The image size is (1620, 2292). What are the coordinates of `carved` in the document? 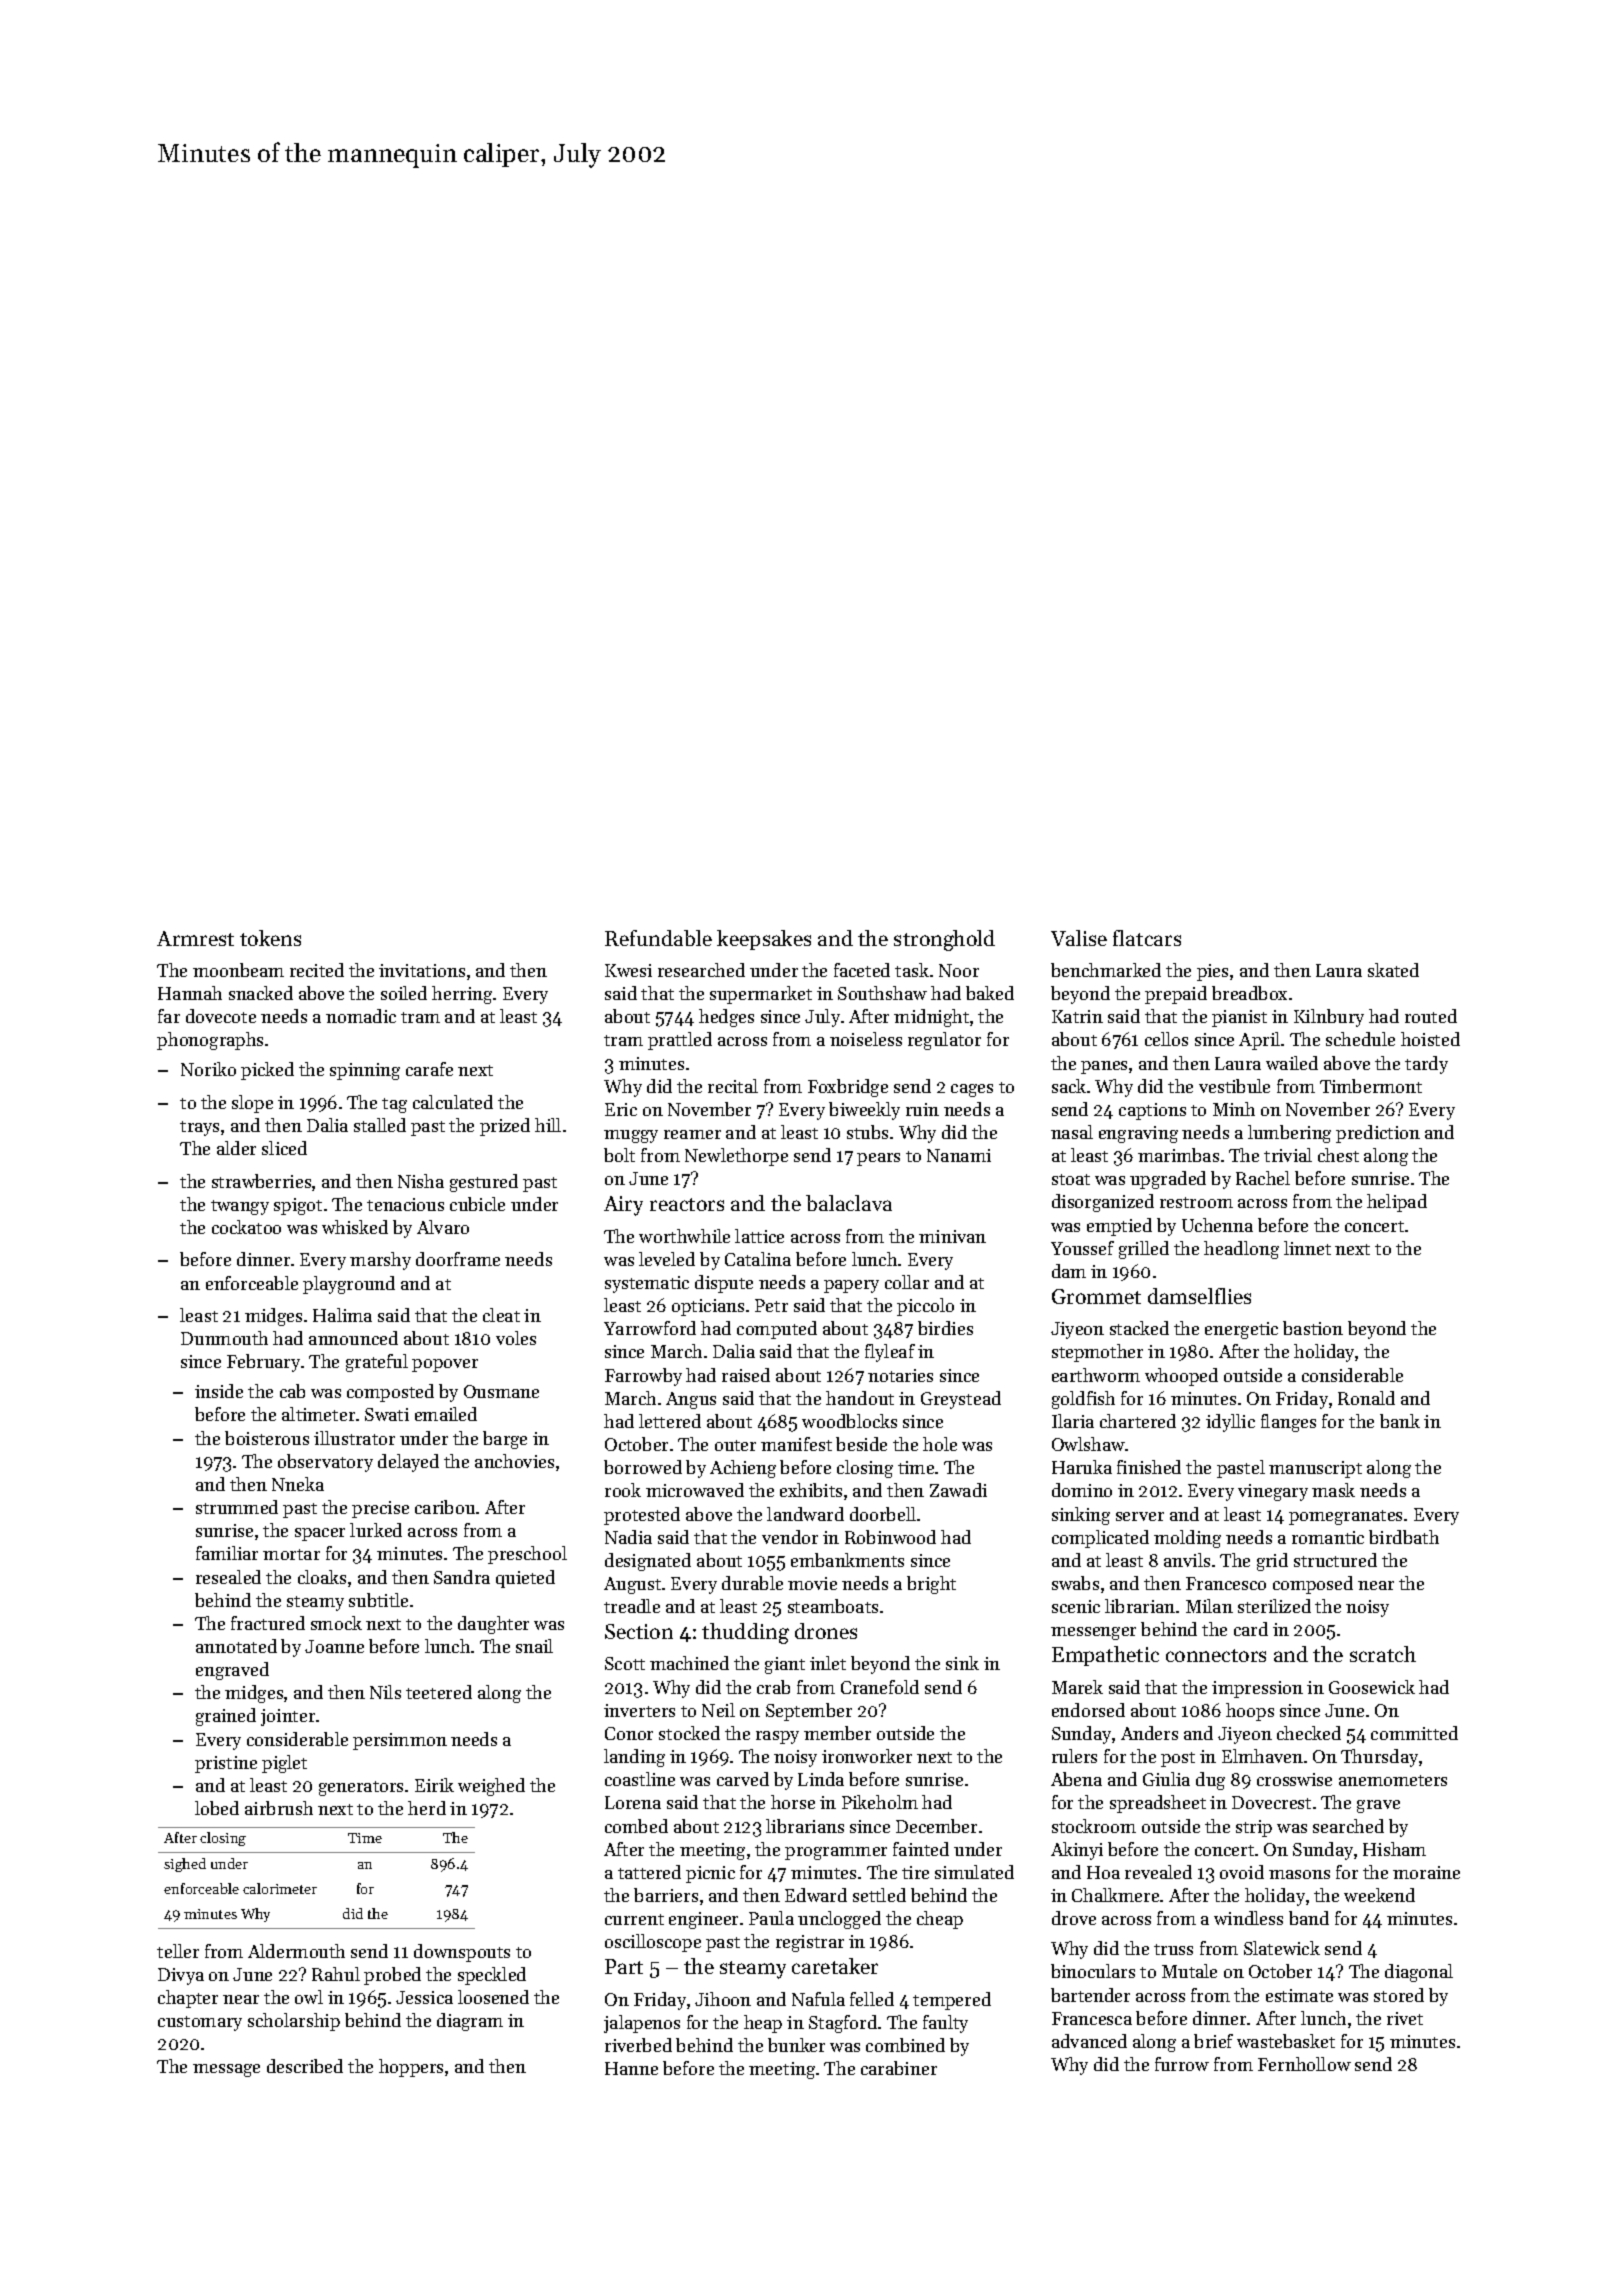 It's located at (743, 1779).
